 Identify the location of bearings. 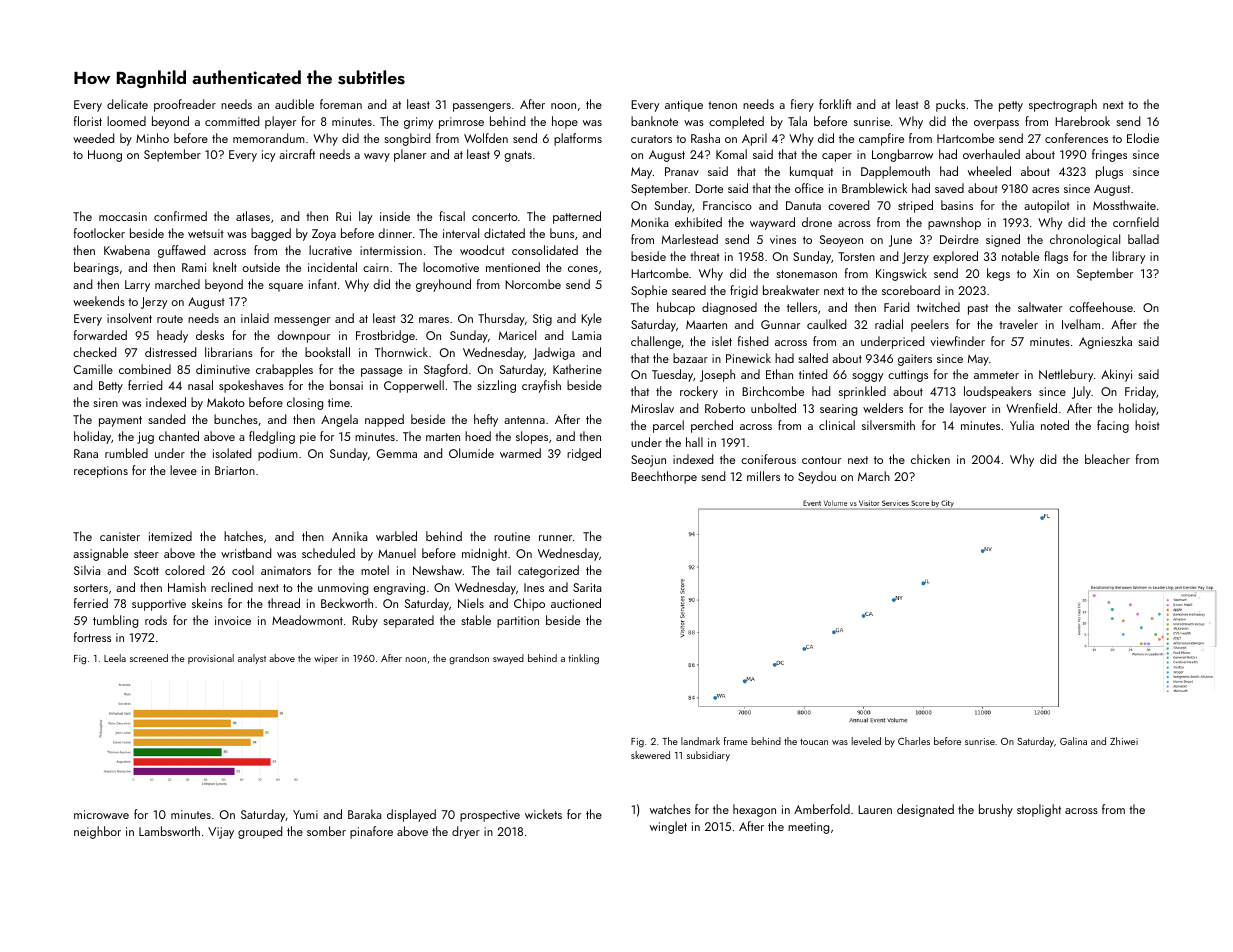
(96, 268).
